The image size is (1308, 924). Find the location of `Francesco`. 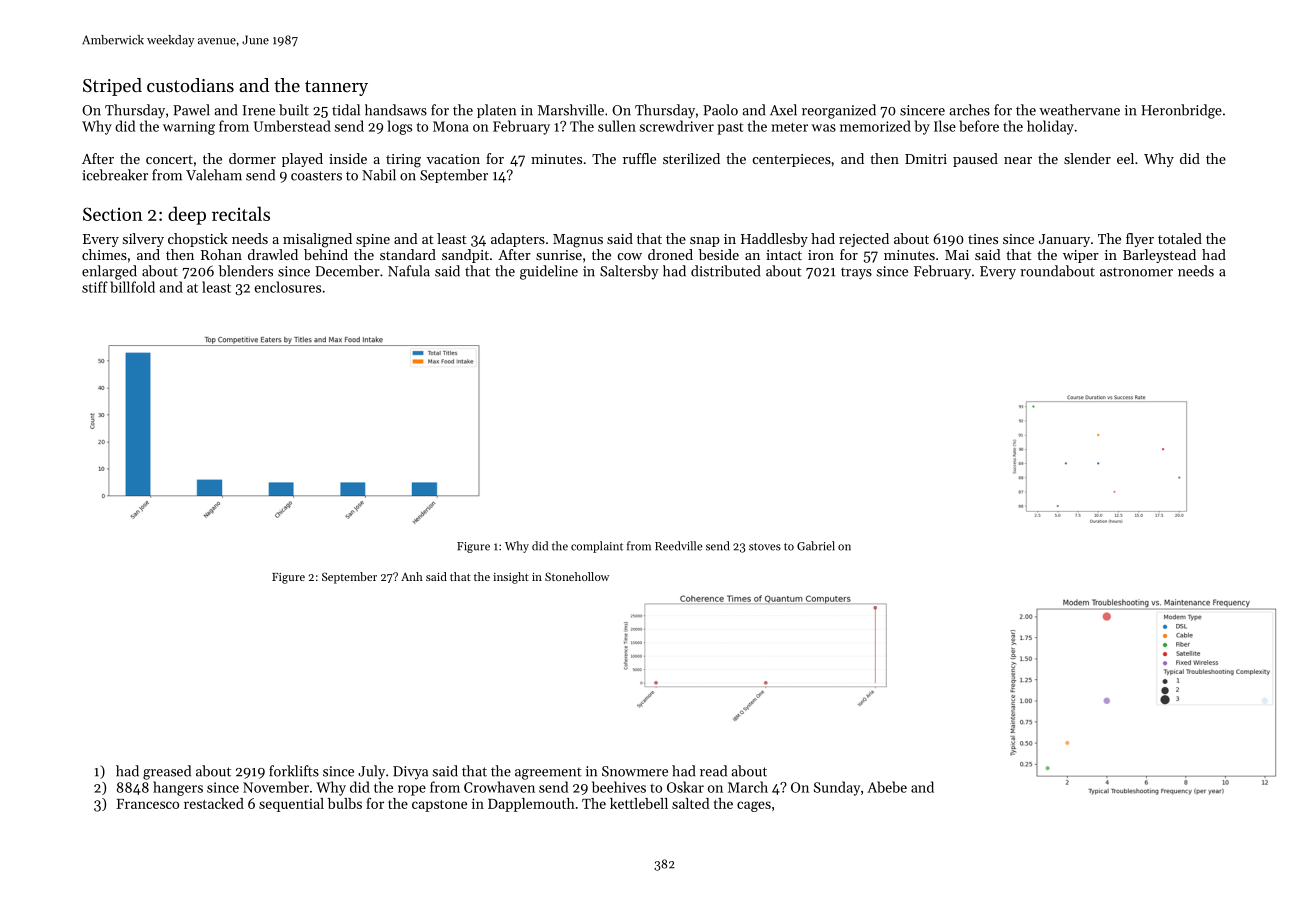

Francesco is located at coordinates (147, 804).
